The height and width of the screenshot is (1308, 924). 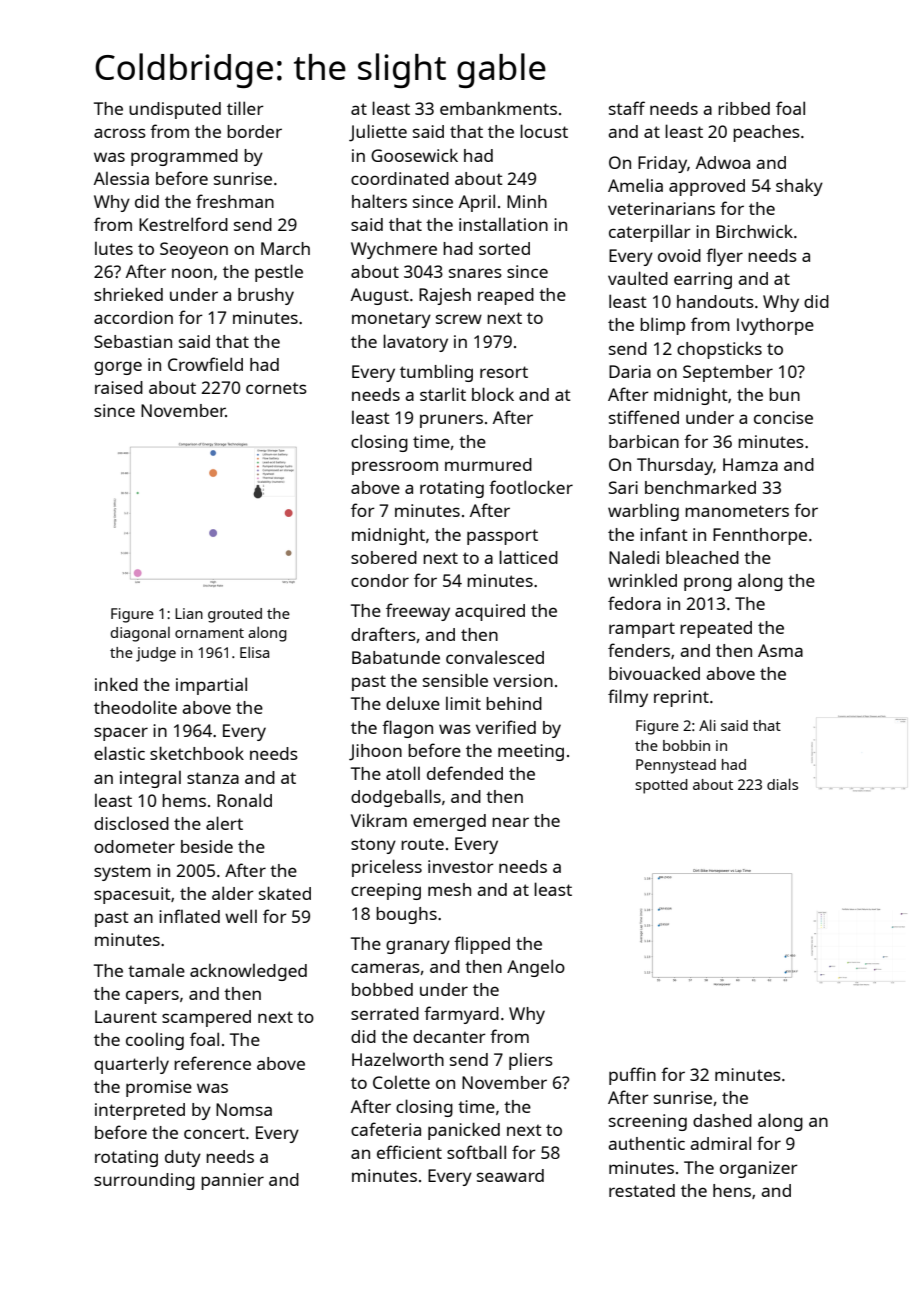 What do you see at coordinates (754, 231) in the screenshot?
I see `Birchwick` at bounding box center [754, 231].
